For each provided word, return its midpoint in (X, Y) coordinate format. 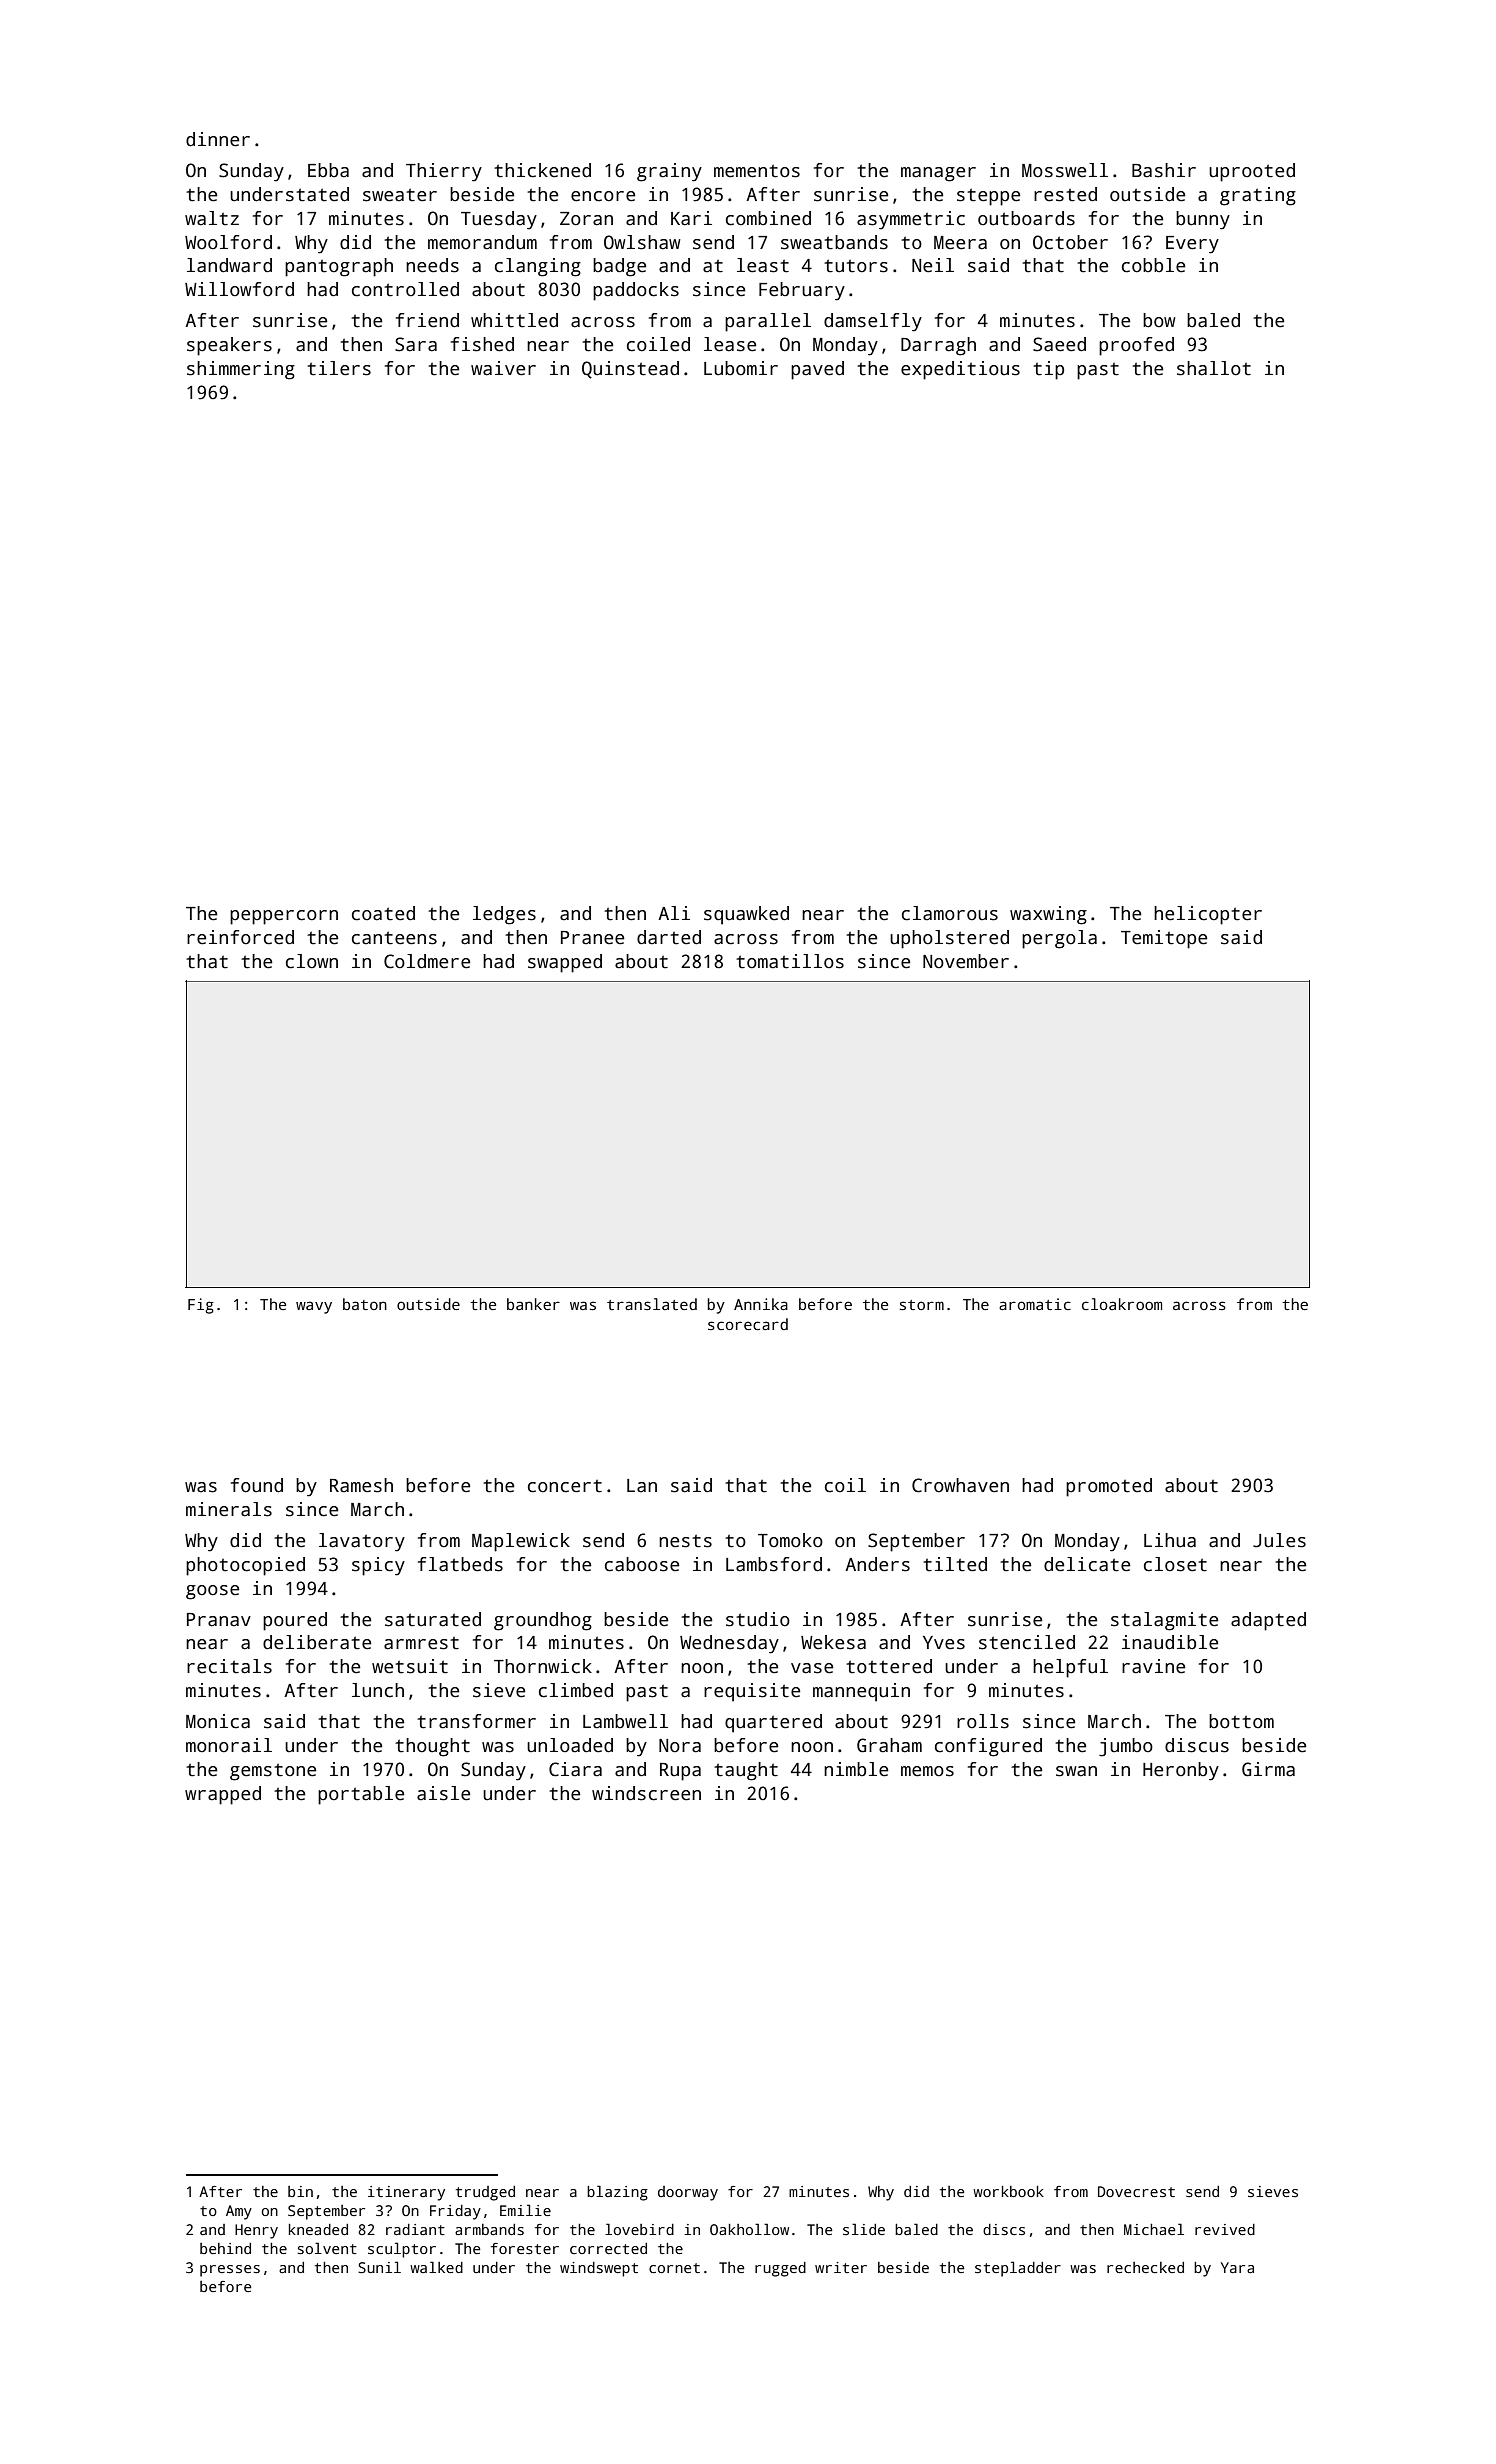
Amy (239, 2212)
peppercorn (284, 917)
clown (312, 961)
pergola (1059, 939)
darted (669, 937)
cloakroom (1122, 1304)
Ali (674, 913)
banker (533, 1304)
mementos (757, 171)
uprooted (1252, 172)
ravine (1153, 1666)
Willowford (239, 289)
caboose (642, 1564)
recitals (229, 1666)
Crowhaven (960, 1485)
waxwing (1048, 915)
